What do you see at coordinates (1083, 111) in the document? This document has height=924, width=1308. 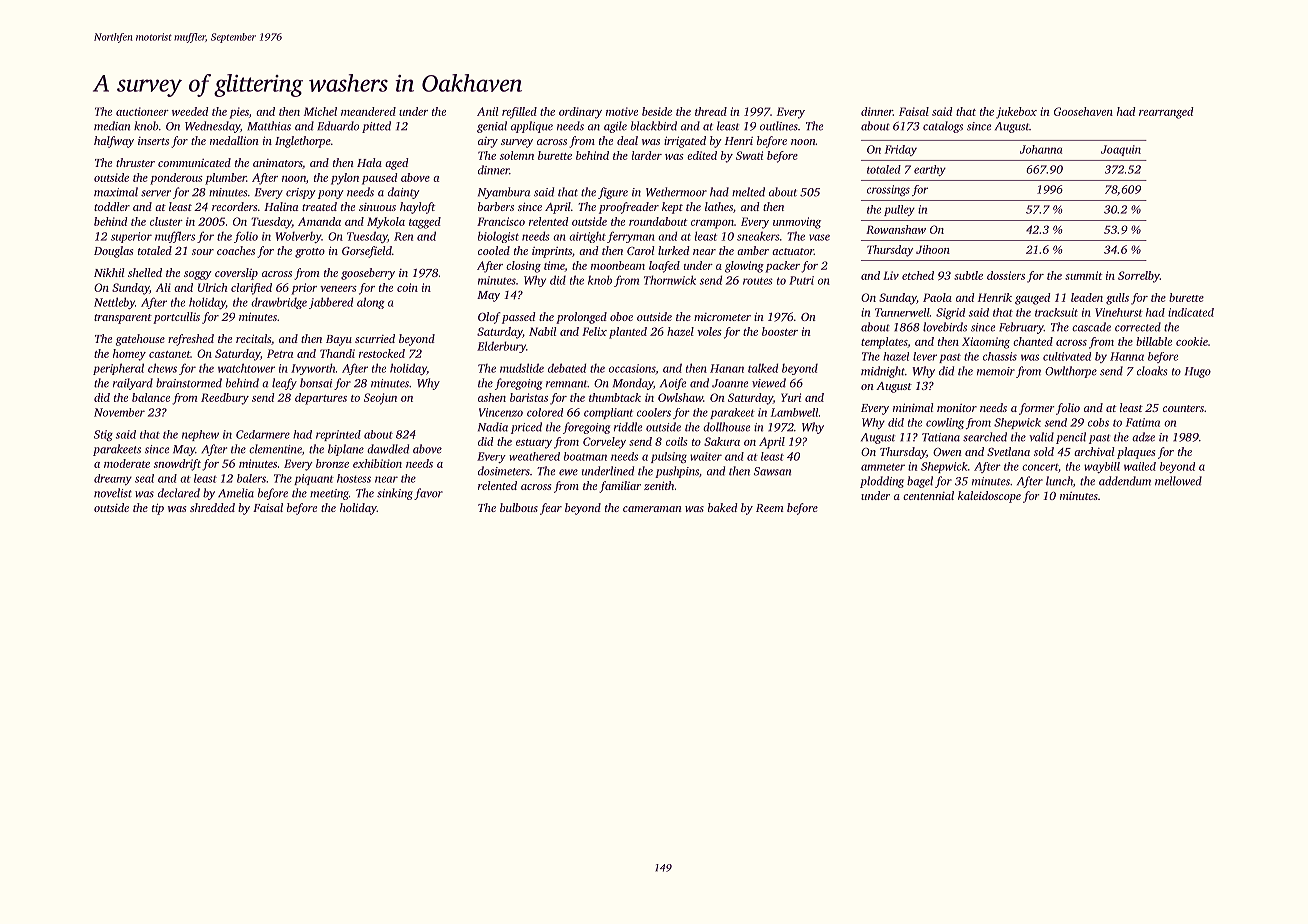 I see `Goosehaven` at bounding box center [1083, 111].
